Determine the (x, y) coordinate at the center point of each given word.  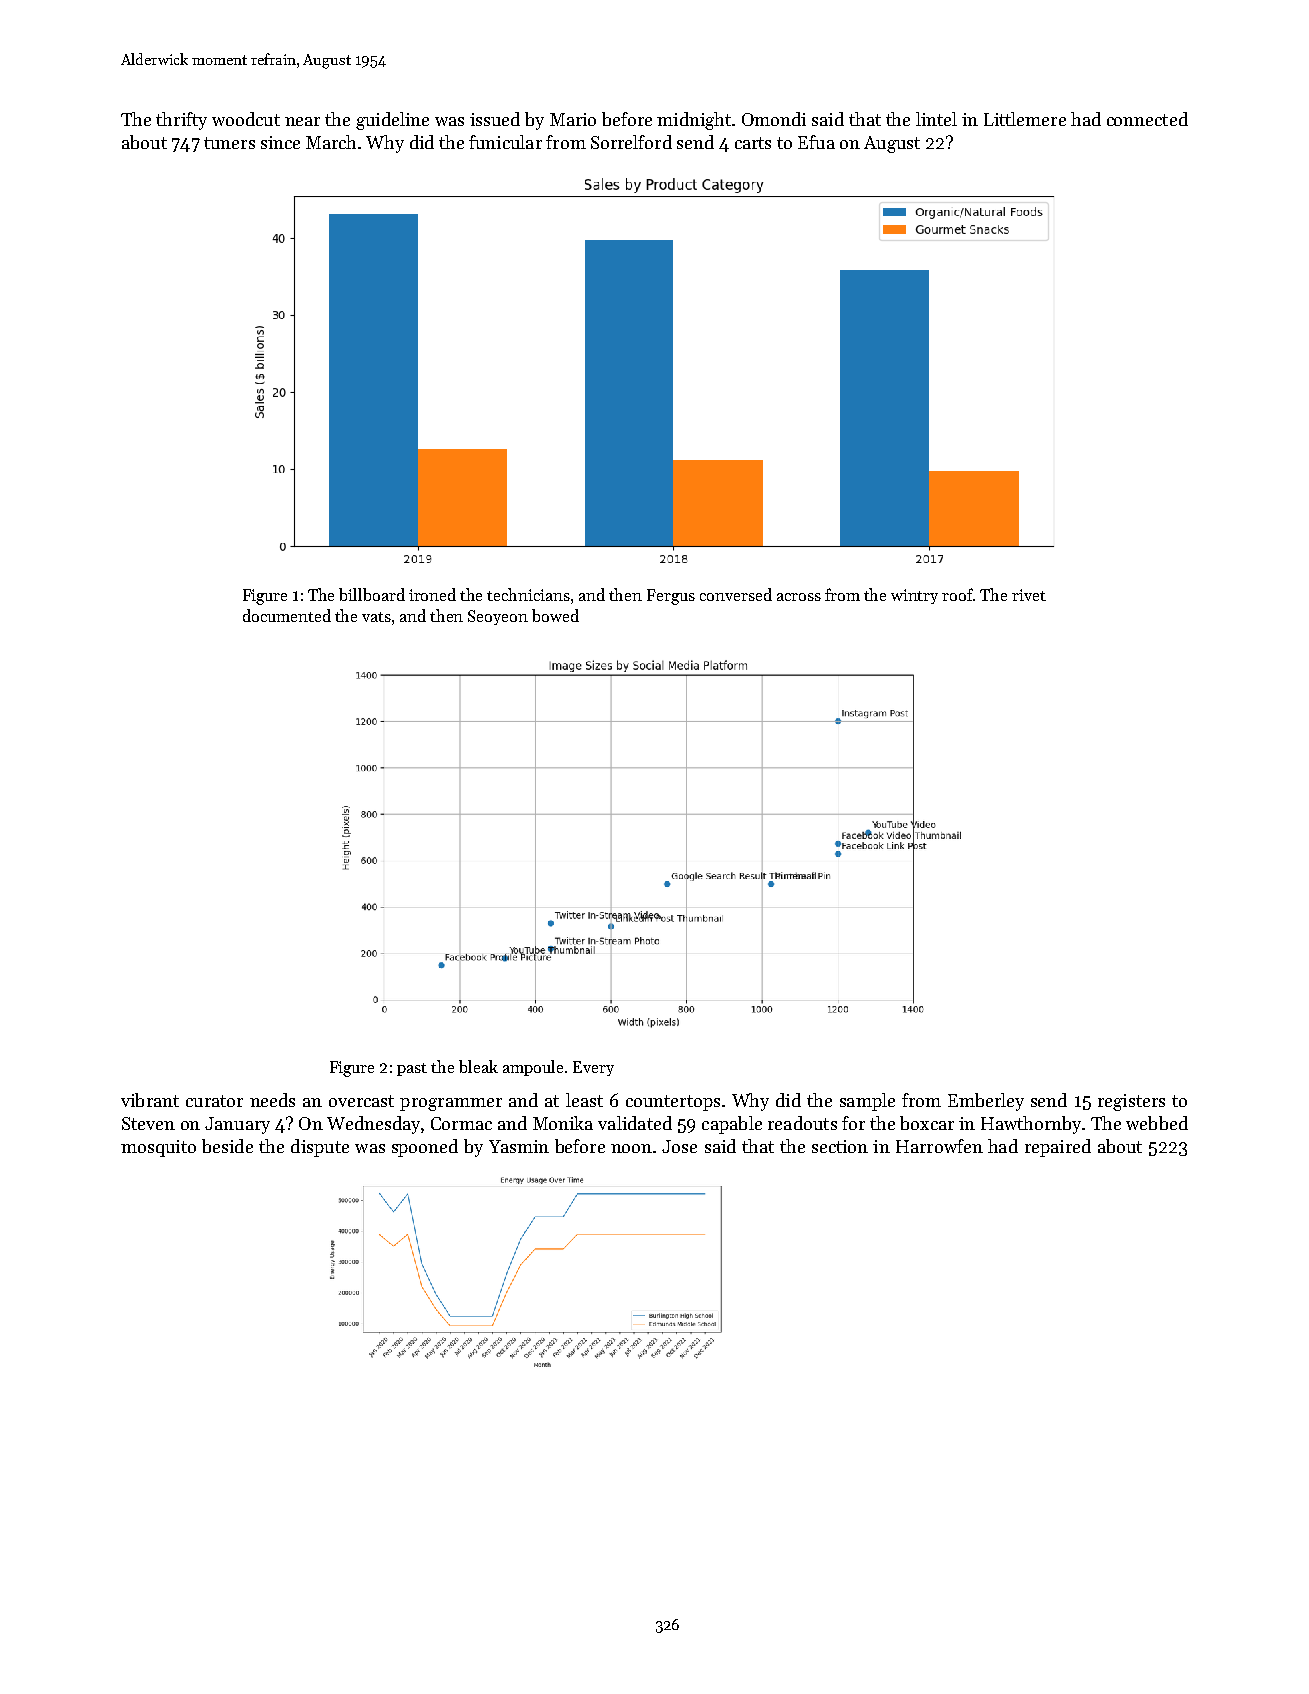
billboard (372, 594)
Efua (816, 142)
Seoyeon (498, 617)
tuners (229, 143)
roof (957, 594)
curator (214, 1101)
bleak (478, 1066)
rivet (1029, 595)
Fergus (671, 597)
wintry (914, 596)
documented (287, 615)
